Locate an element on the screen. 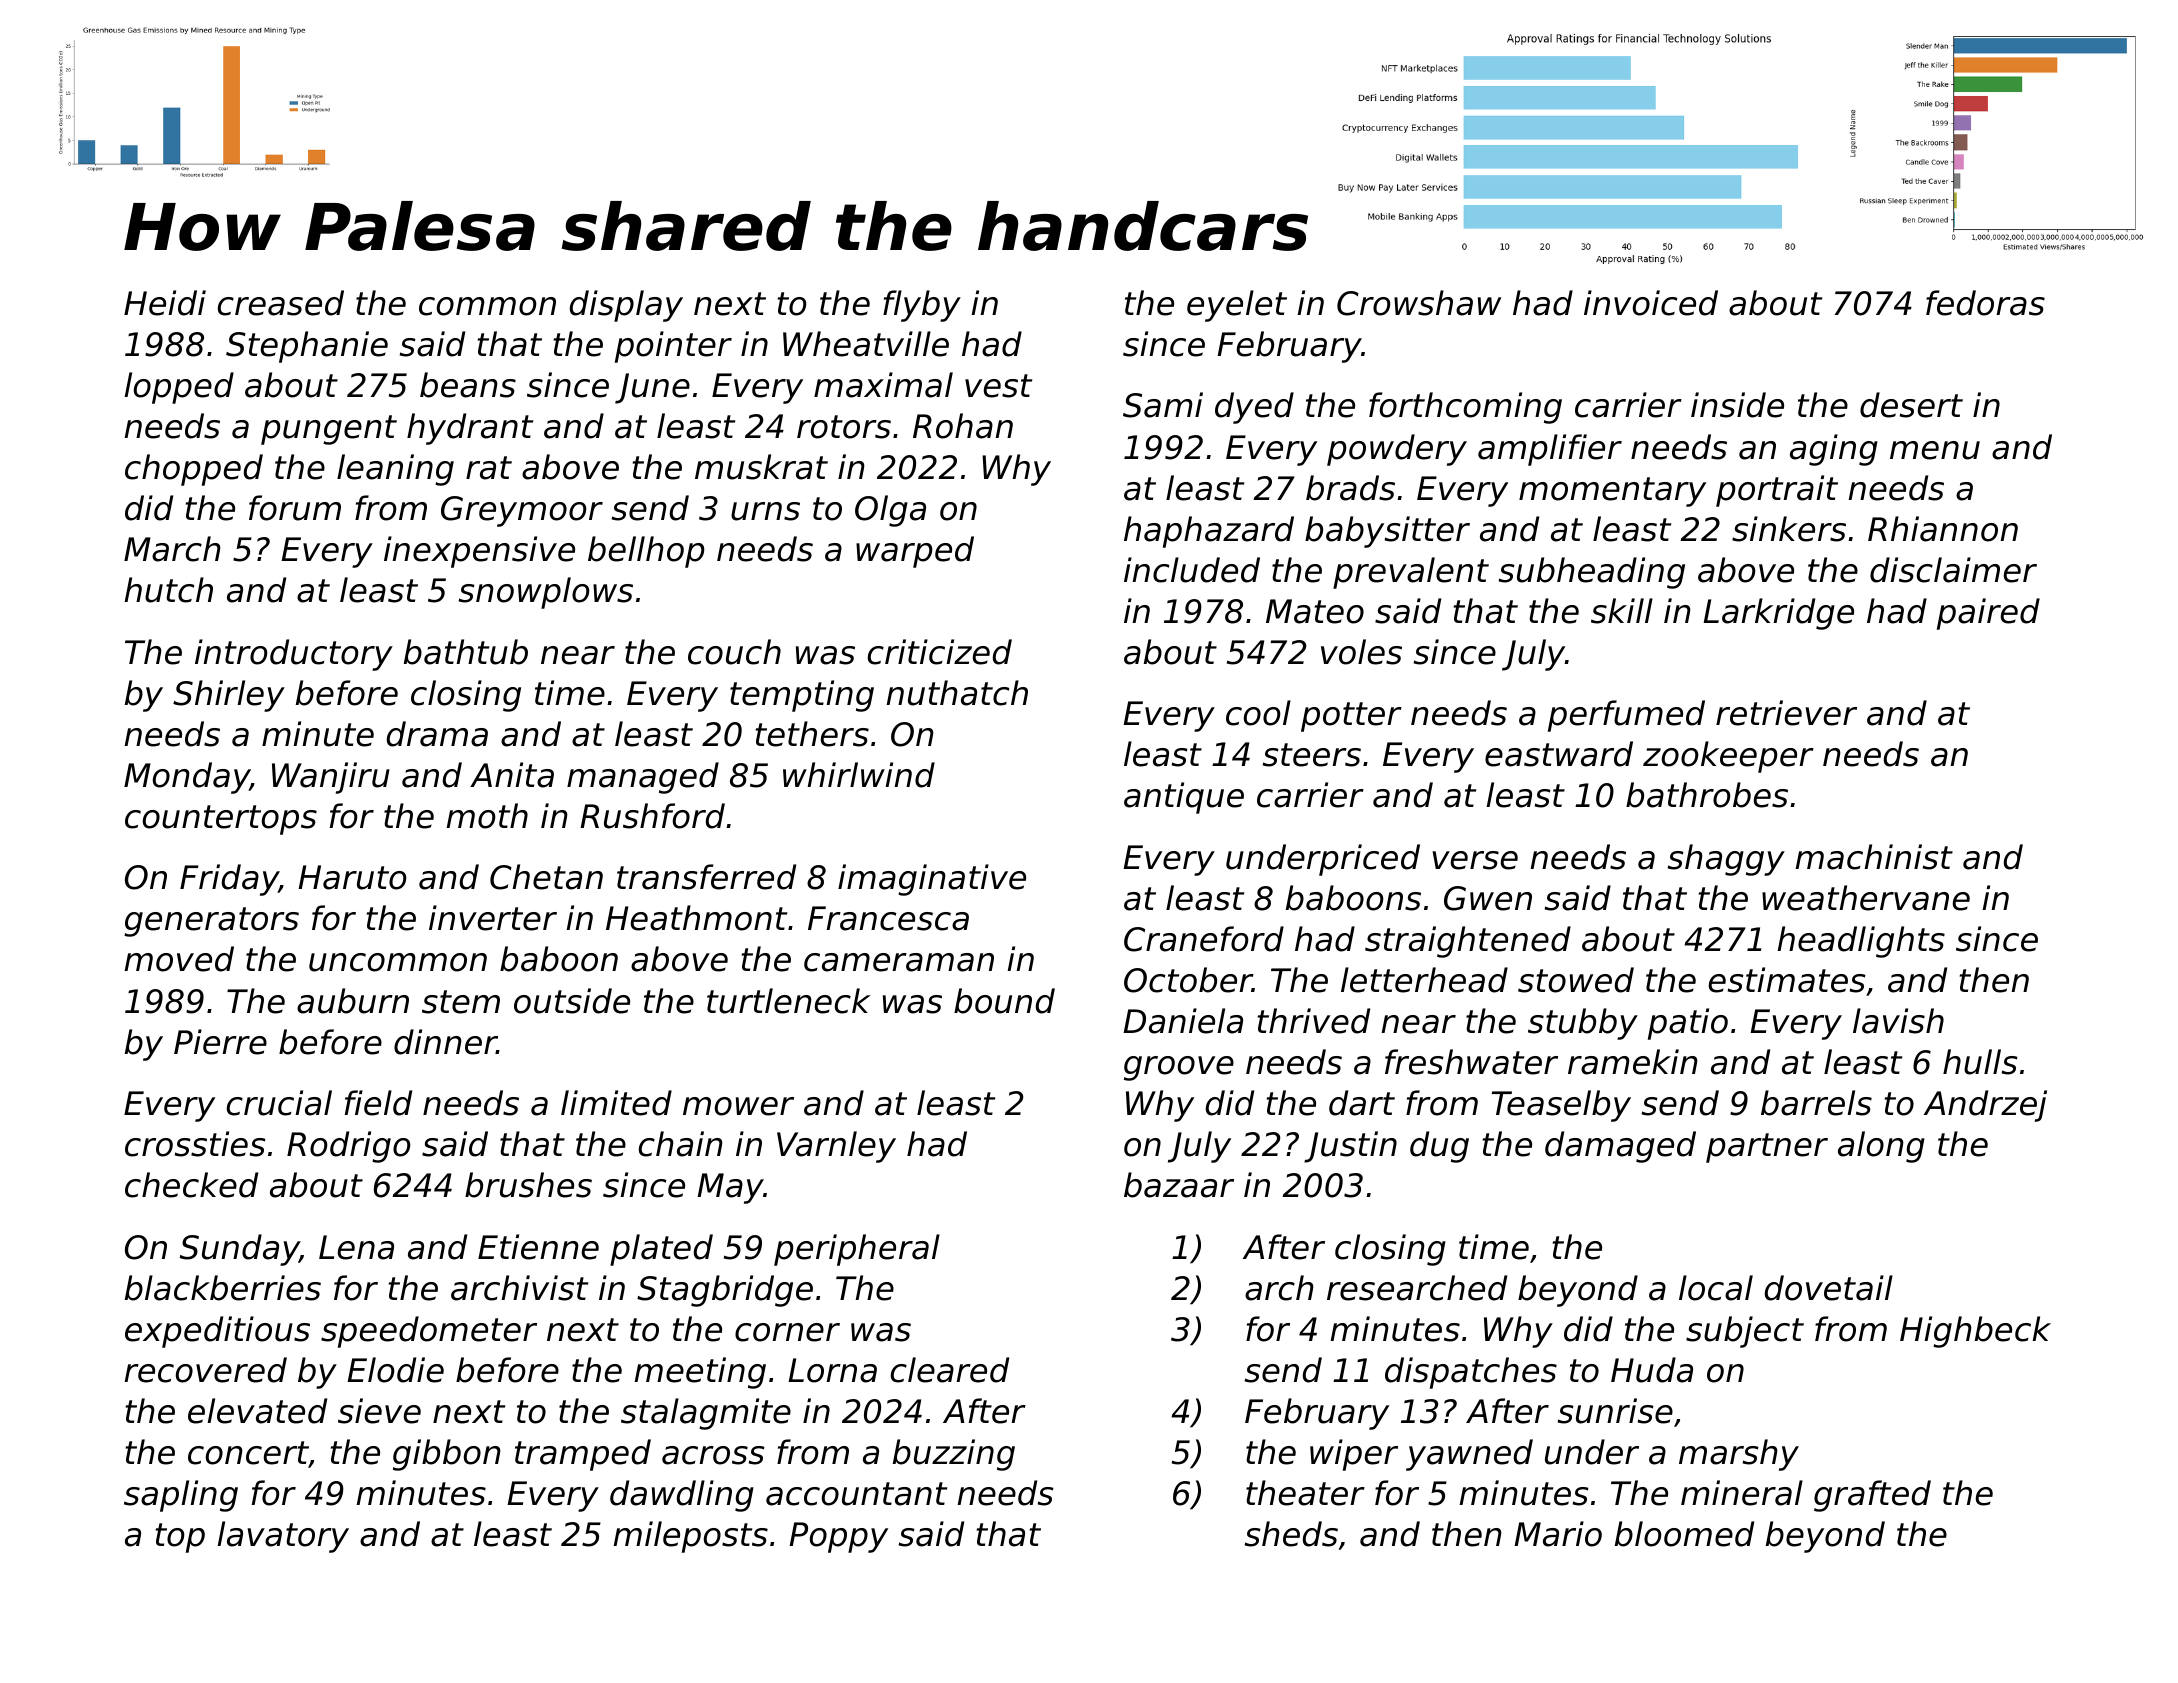 The width and height of the screenshot is (2178, 1683). Craneford is located at coordinates (1204, 939).
